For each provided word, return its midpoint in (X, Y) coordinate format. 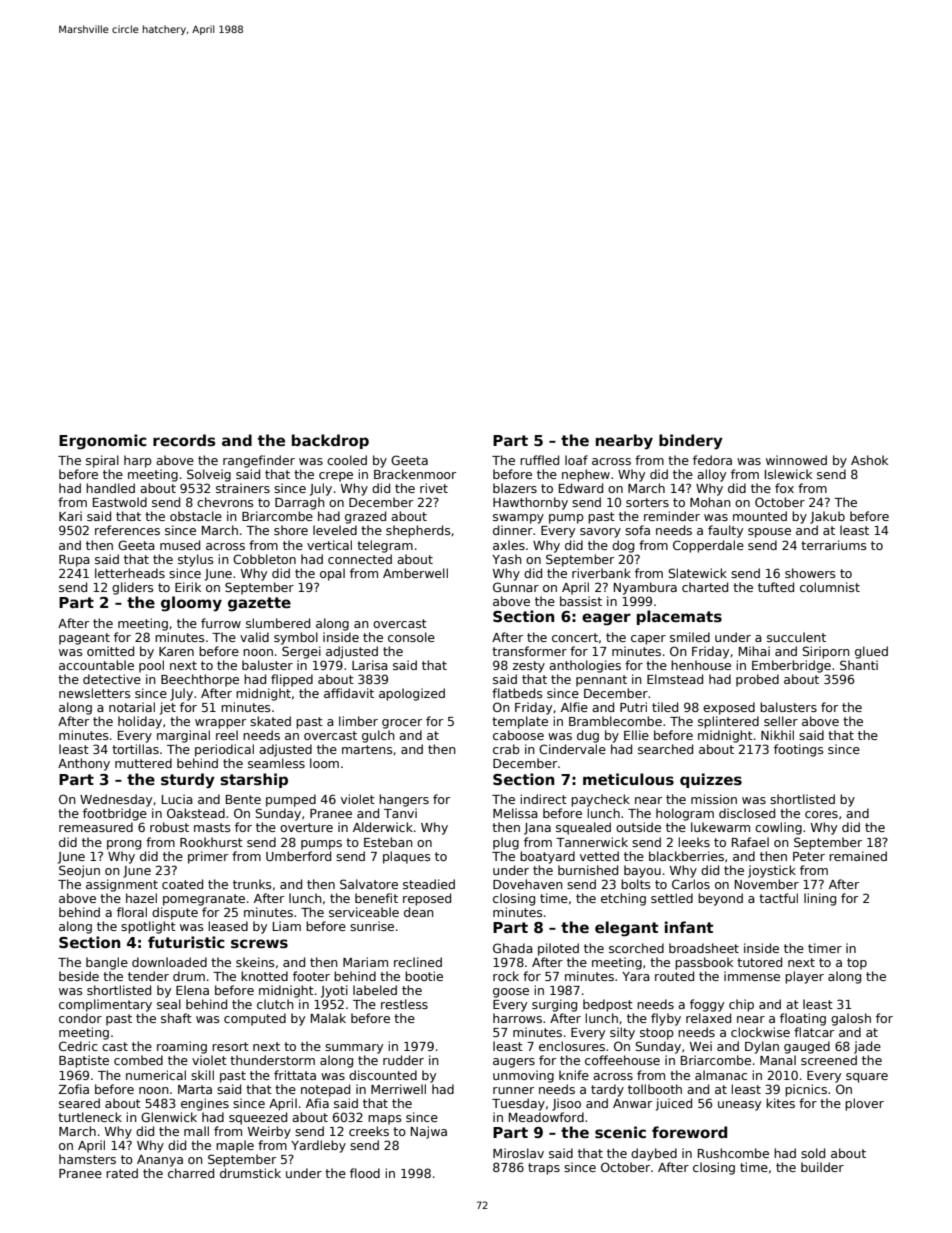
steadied (429, 884)
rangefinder (259, 461)
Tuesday (518, 1104)
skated (270, 721)
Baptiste (84, 1061)
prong (124, 845)
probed (757, 680)
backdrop (330, 441)
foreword (689, 1132)
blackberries (686, 856)
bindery (691, 442)
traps (544, 1169)
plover (864, 1104)
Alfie (574, 707)
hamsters (87, 1159)
